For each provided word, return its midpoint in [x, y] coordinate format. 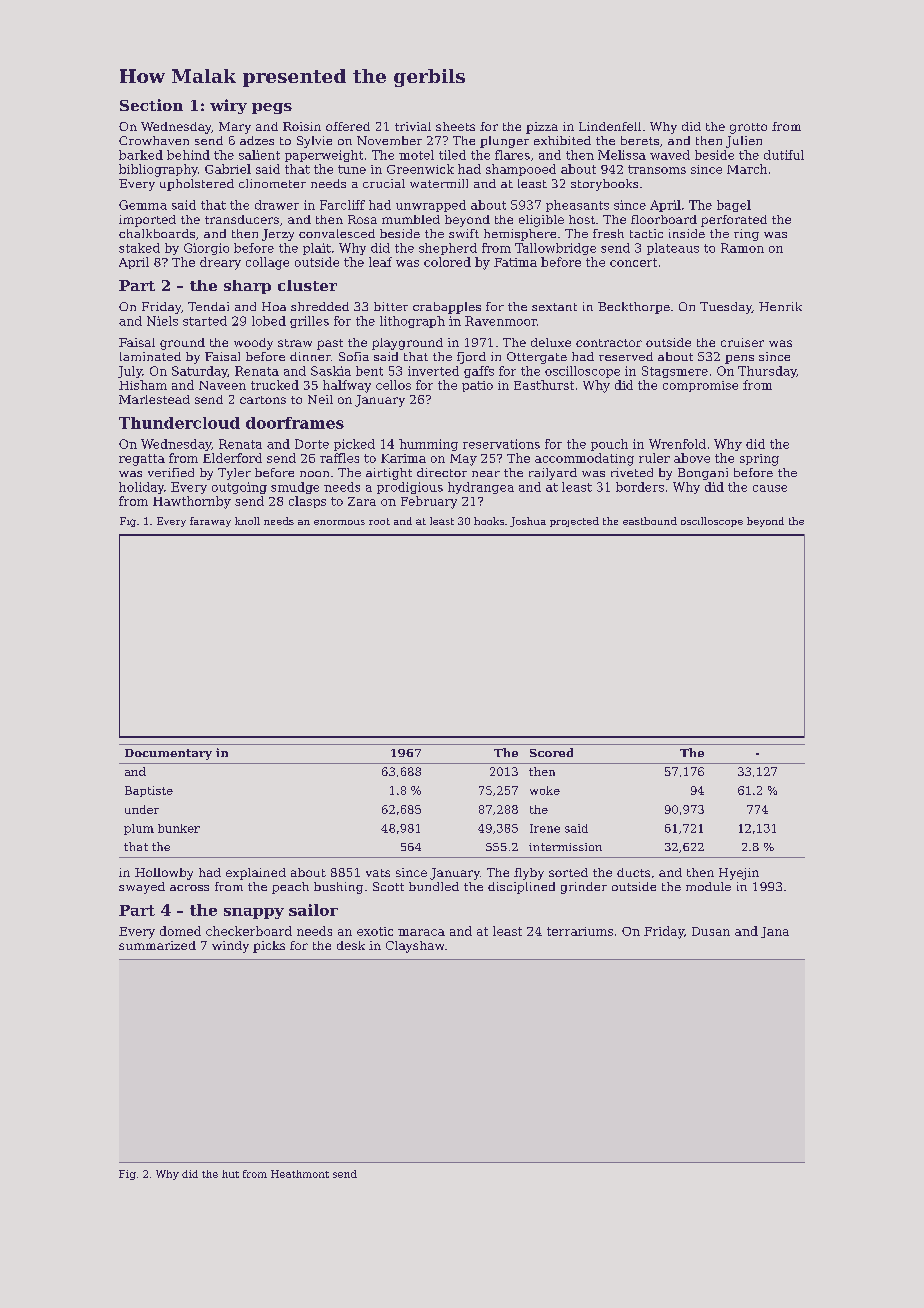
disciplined [521, 888]
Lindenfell [610, 126]
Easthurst [544, 385]
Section [151, 105]
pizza [542, 128]
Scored [551, 752]
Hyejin [739, 874]
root [379, 521]
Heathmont [300, 1174]
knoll [247, 521]
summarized [157, 945]
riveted [632, 472]
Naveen [222, 385]
